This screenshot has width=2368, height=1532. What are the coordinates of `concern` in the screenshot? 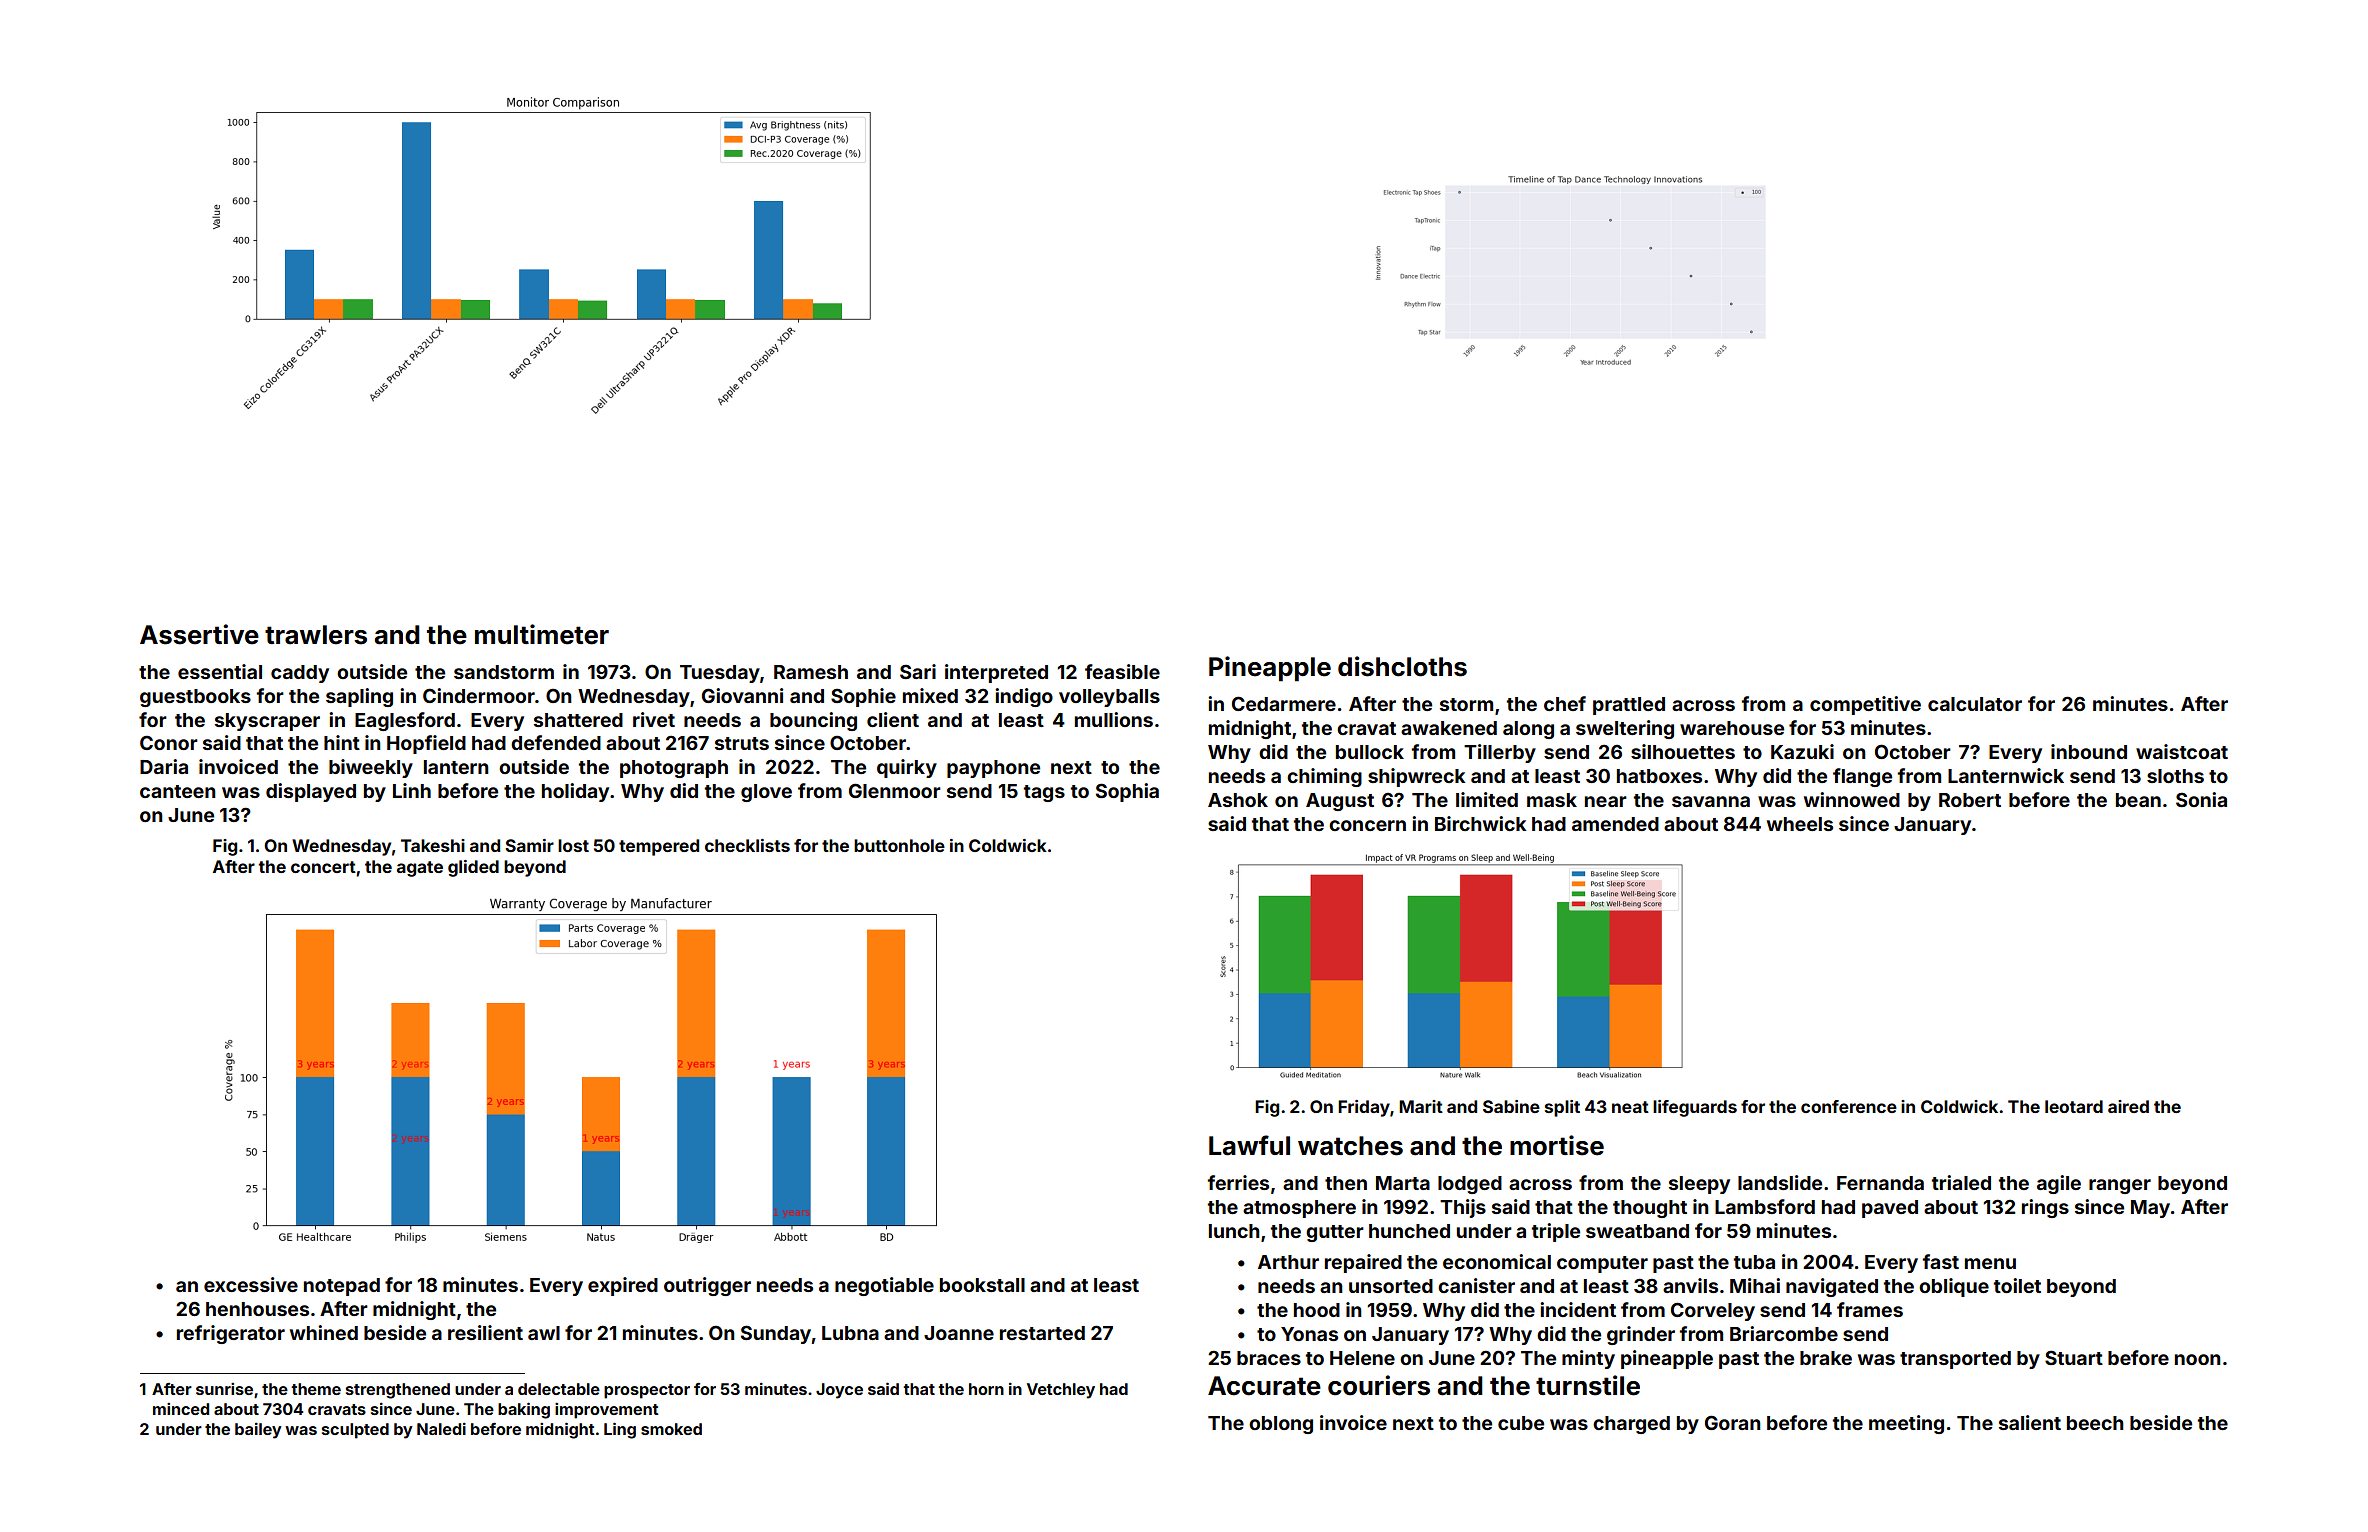 It's located at (1367, 825).
